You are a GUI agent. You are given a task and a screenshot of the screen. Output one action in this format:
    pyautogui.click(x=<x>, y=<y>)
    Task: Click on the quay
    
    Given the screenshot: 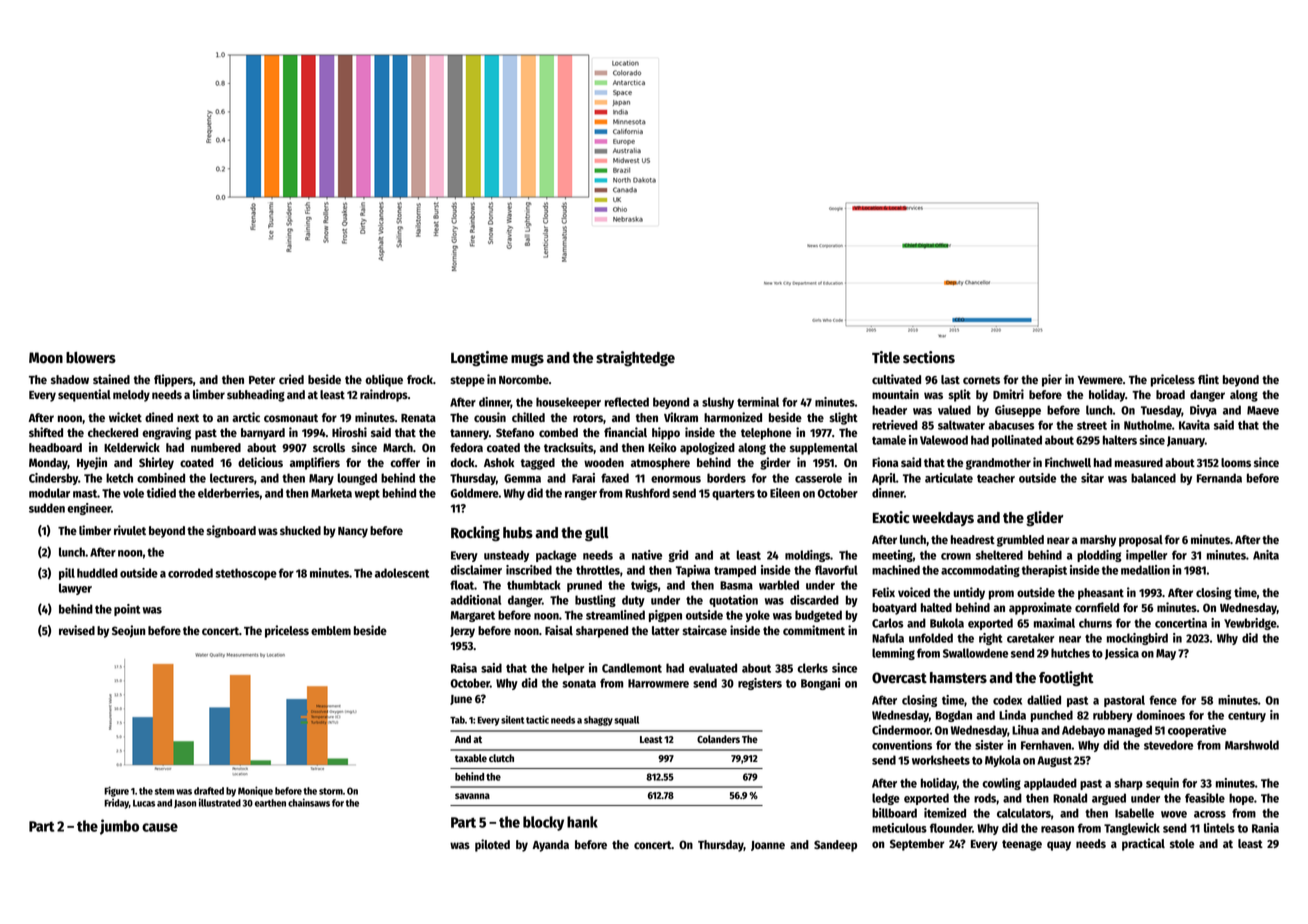 What is the action you would take?
    pyautogui.click(x=1059, y=846)
